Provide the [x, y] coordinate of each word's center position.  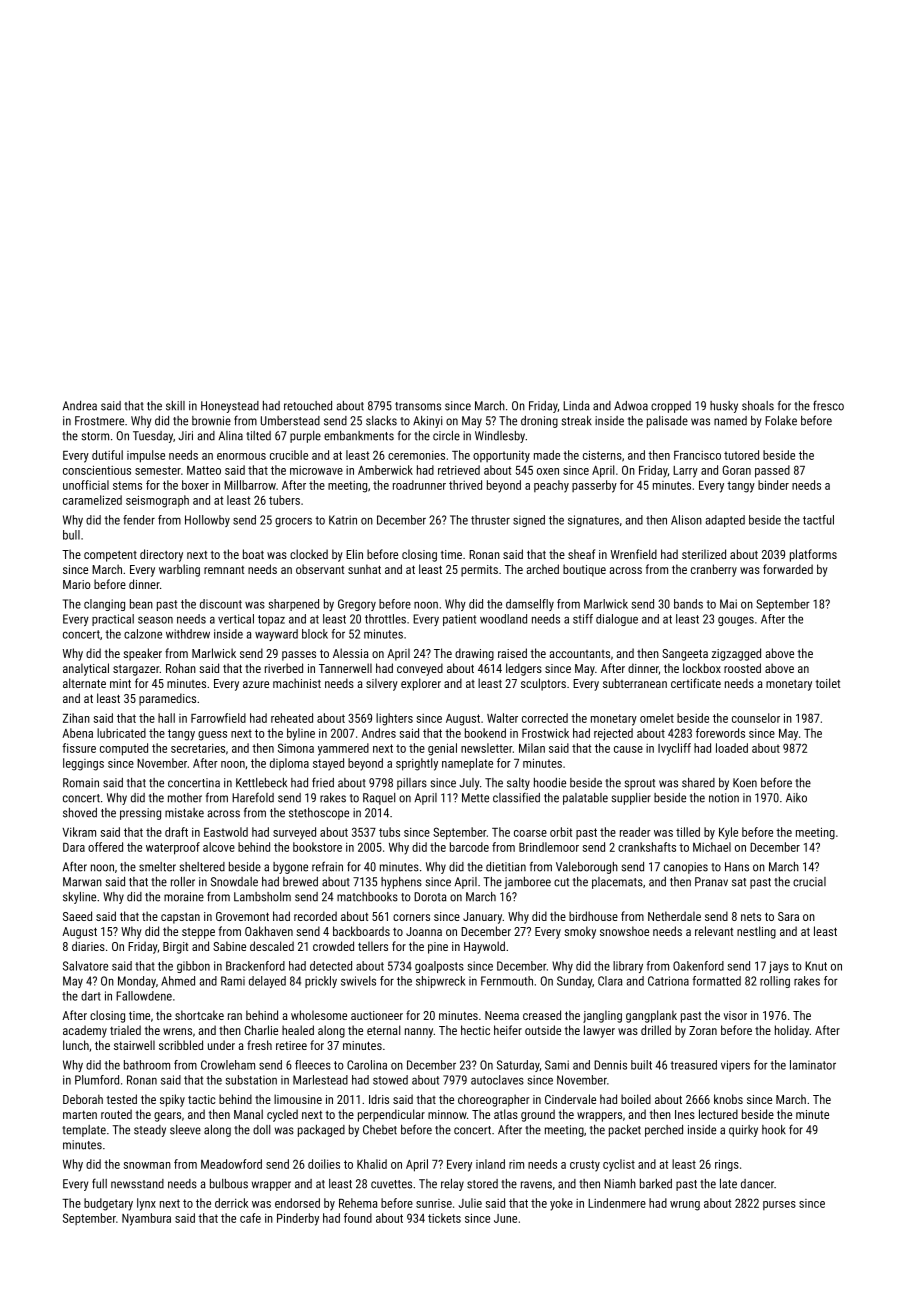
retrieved [459, 470]
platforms [813, 555]
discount [221, 604]
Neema [502, 1015]
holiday [792, 1031]
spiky [172, 1100]
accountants [579, 654]
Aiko [796, 798]
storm [95, 436]
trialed [125, 1030]
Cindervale [570, 1099]
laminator [813, 1065]
